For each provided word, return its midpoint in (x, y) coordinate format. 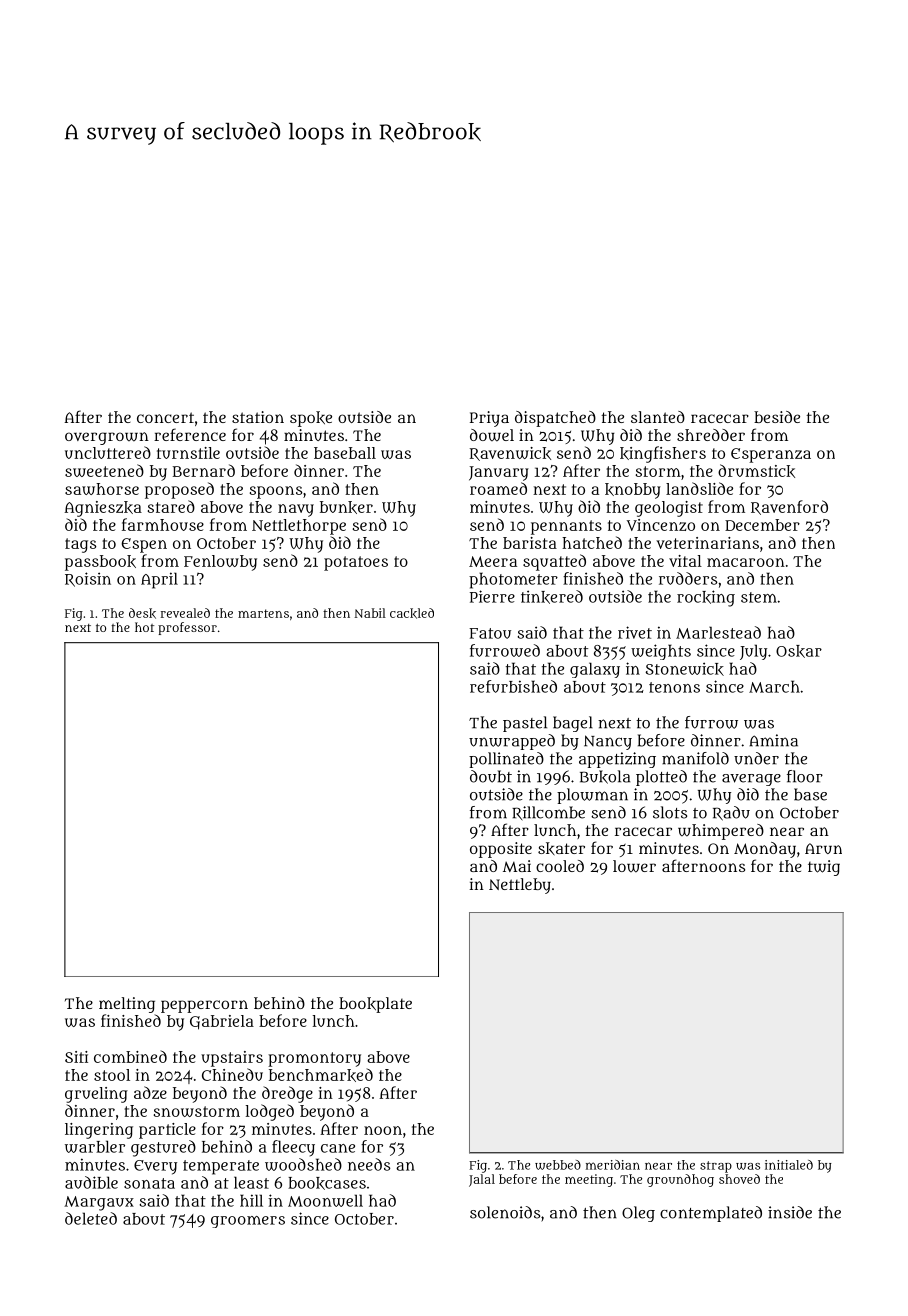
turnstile (188, 453)
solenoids (505, 1212)
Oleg (638, 1214)
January (499, 473)
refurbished (513, 686)
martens (263, 613)
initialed (789, 1165)
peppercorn (204, 1006)
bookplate (375, 1005)
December (762, 525)
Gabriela (222, 1022)
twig (824, 868)
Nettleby (520, 886)
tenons (674, 687)
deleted (91, 1218)
